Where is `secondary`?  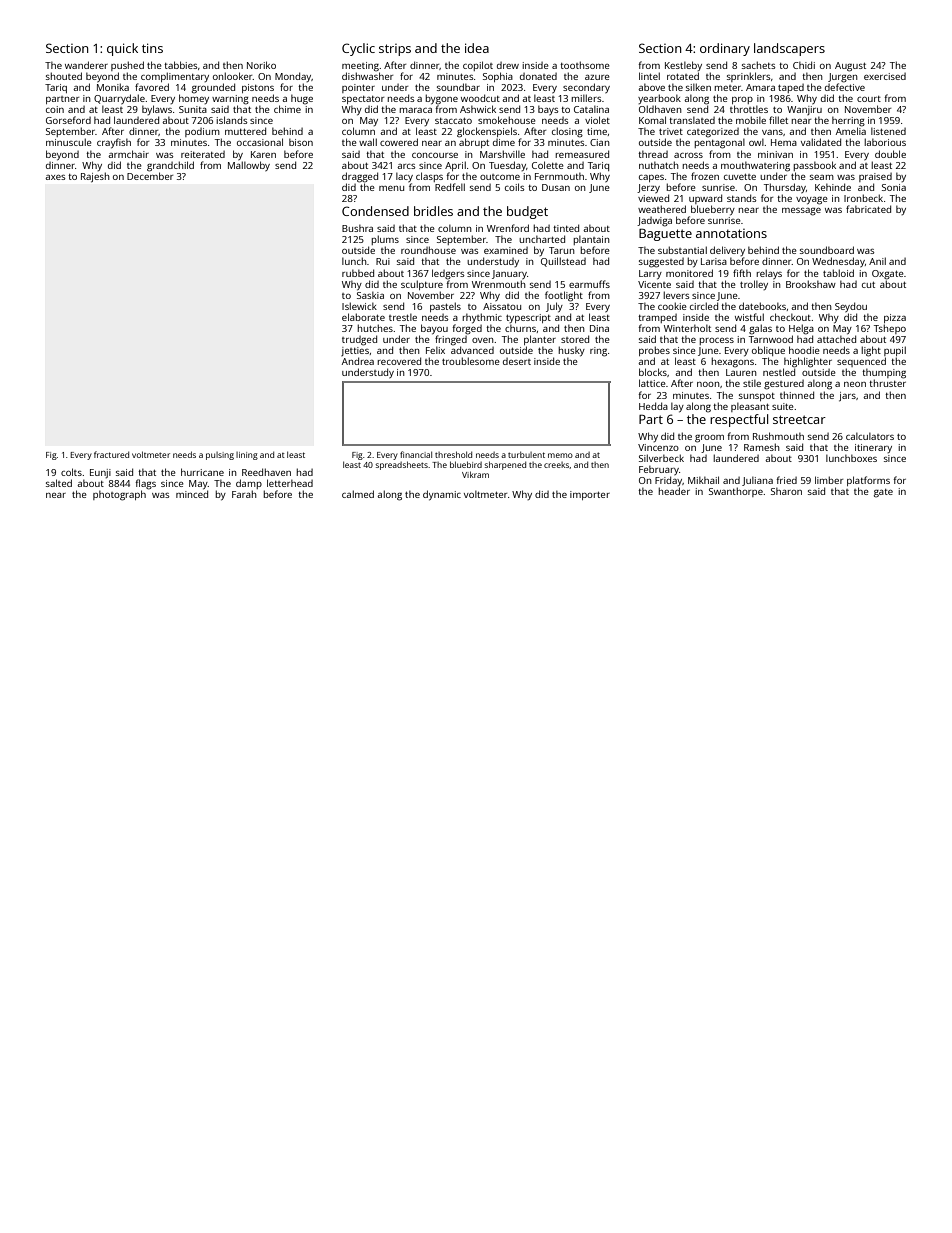
secondary is located at coordinates (586, 88).
